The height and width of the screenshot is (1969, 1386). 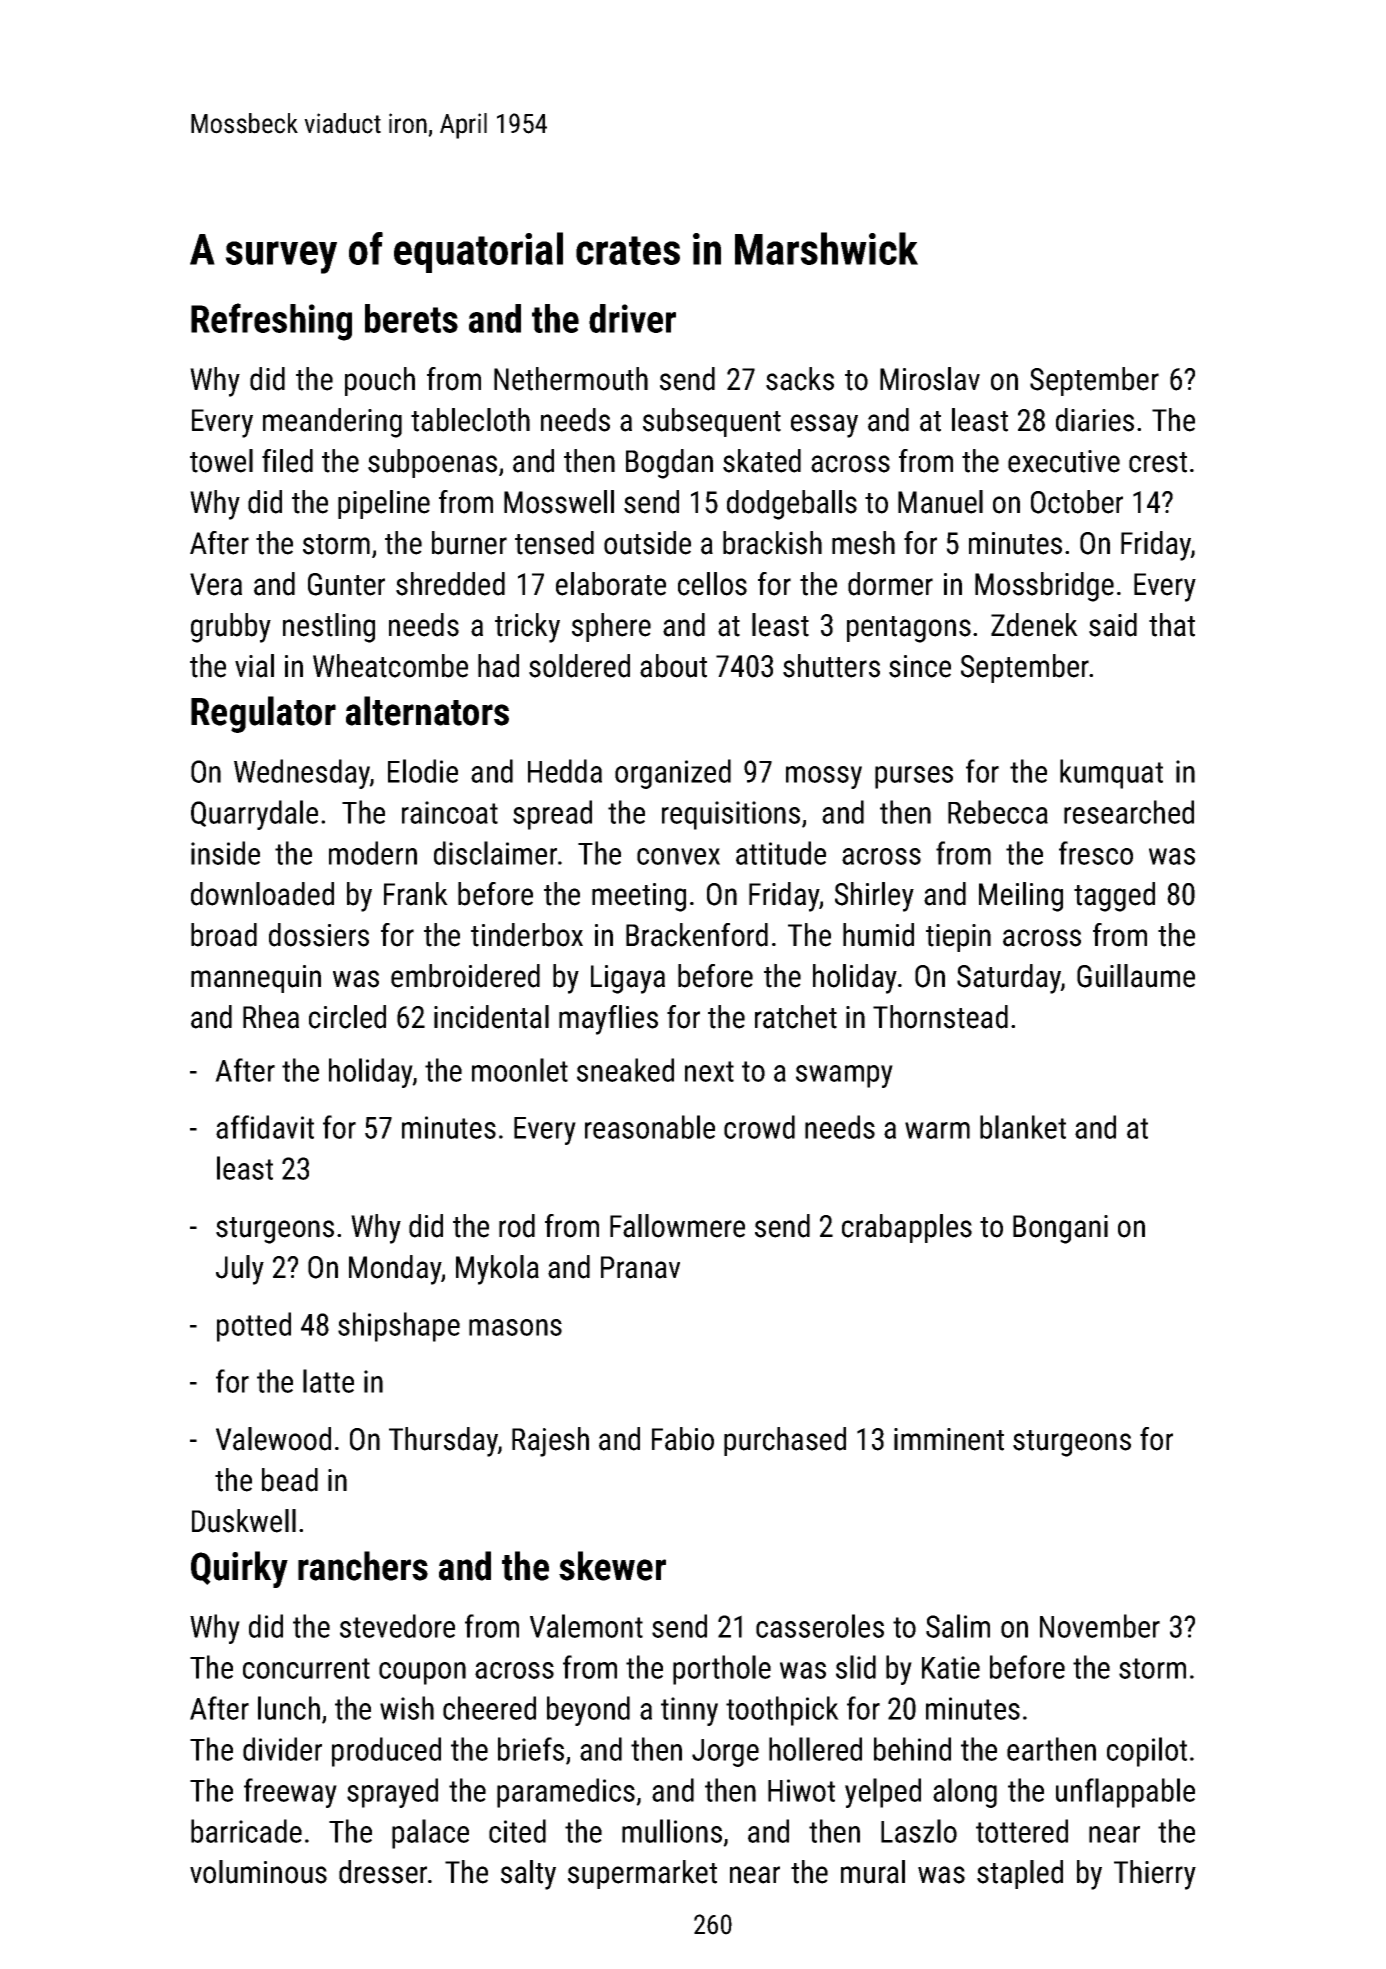 What do you see at coordinates (677, 1226) in the screenshot?
I see `Fallowmere` at bounding box center [677, 1226].
